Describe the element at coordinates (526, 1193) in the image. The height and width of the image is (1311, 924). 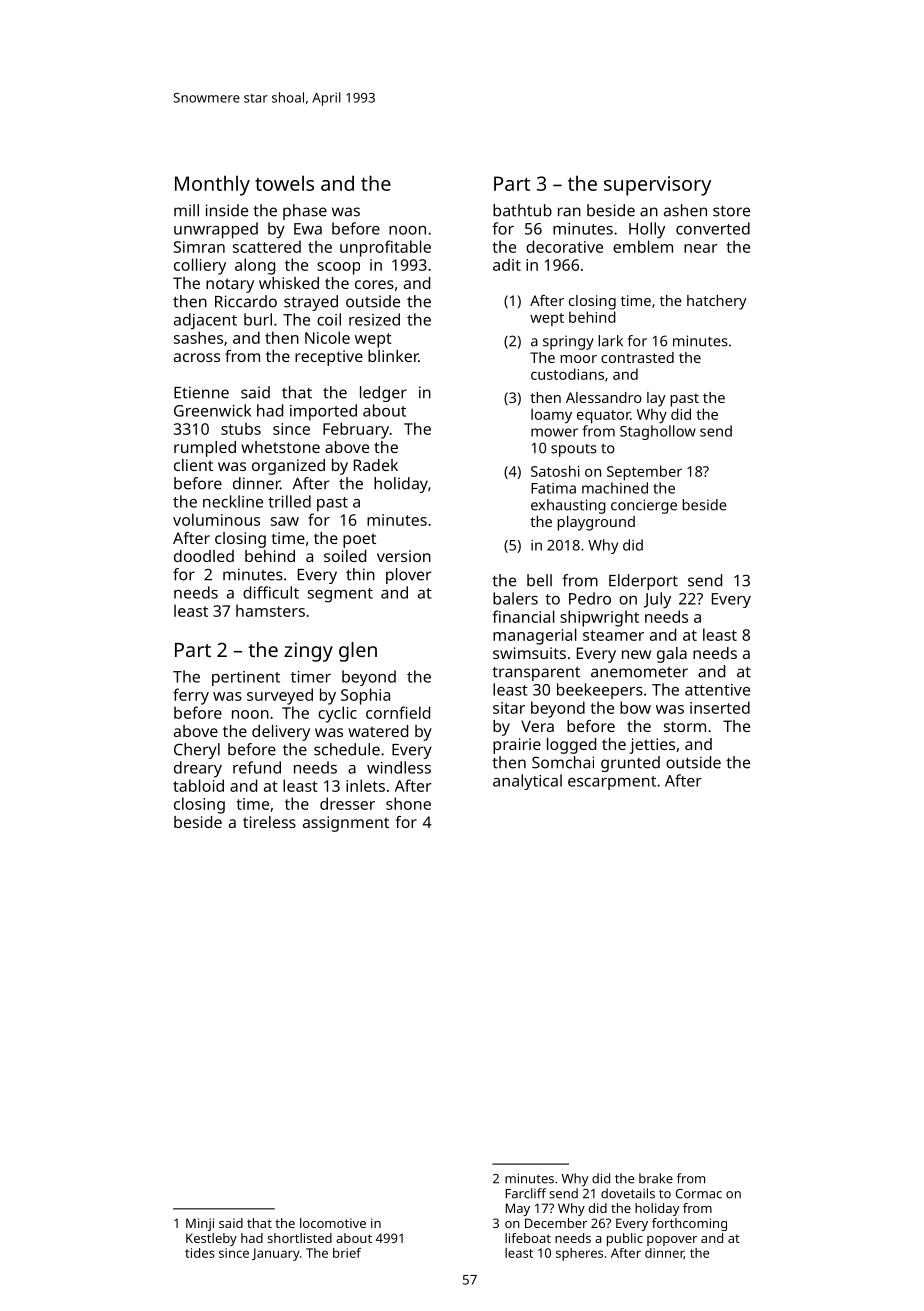
I see `Farcliff` at that location.
